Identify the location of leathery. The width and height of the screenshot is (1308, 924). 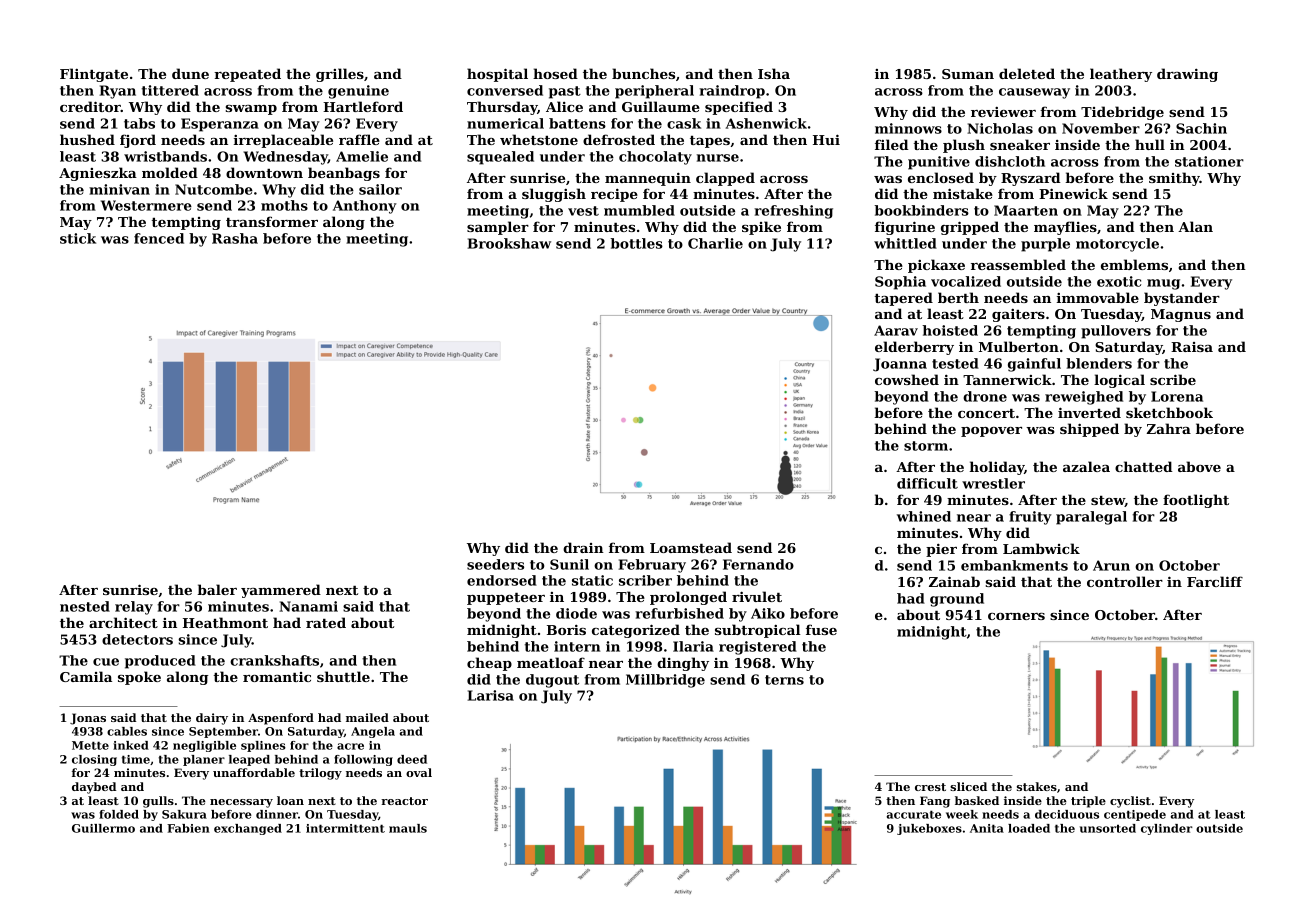
(1121, 75).
